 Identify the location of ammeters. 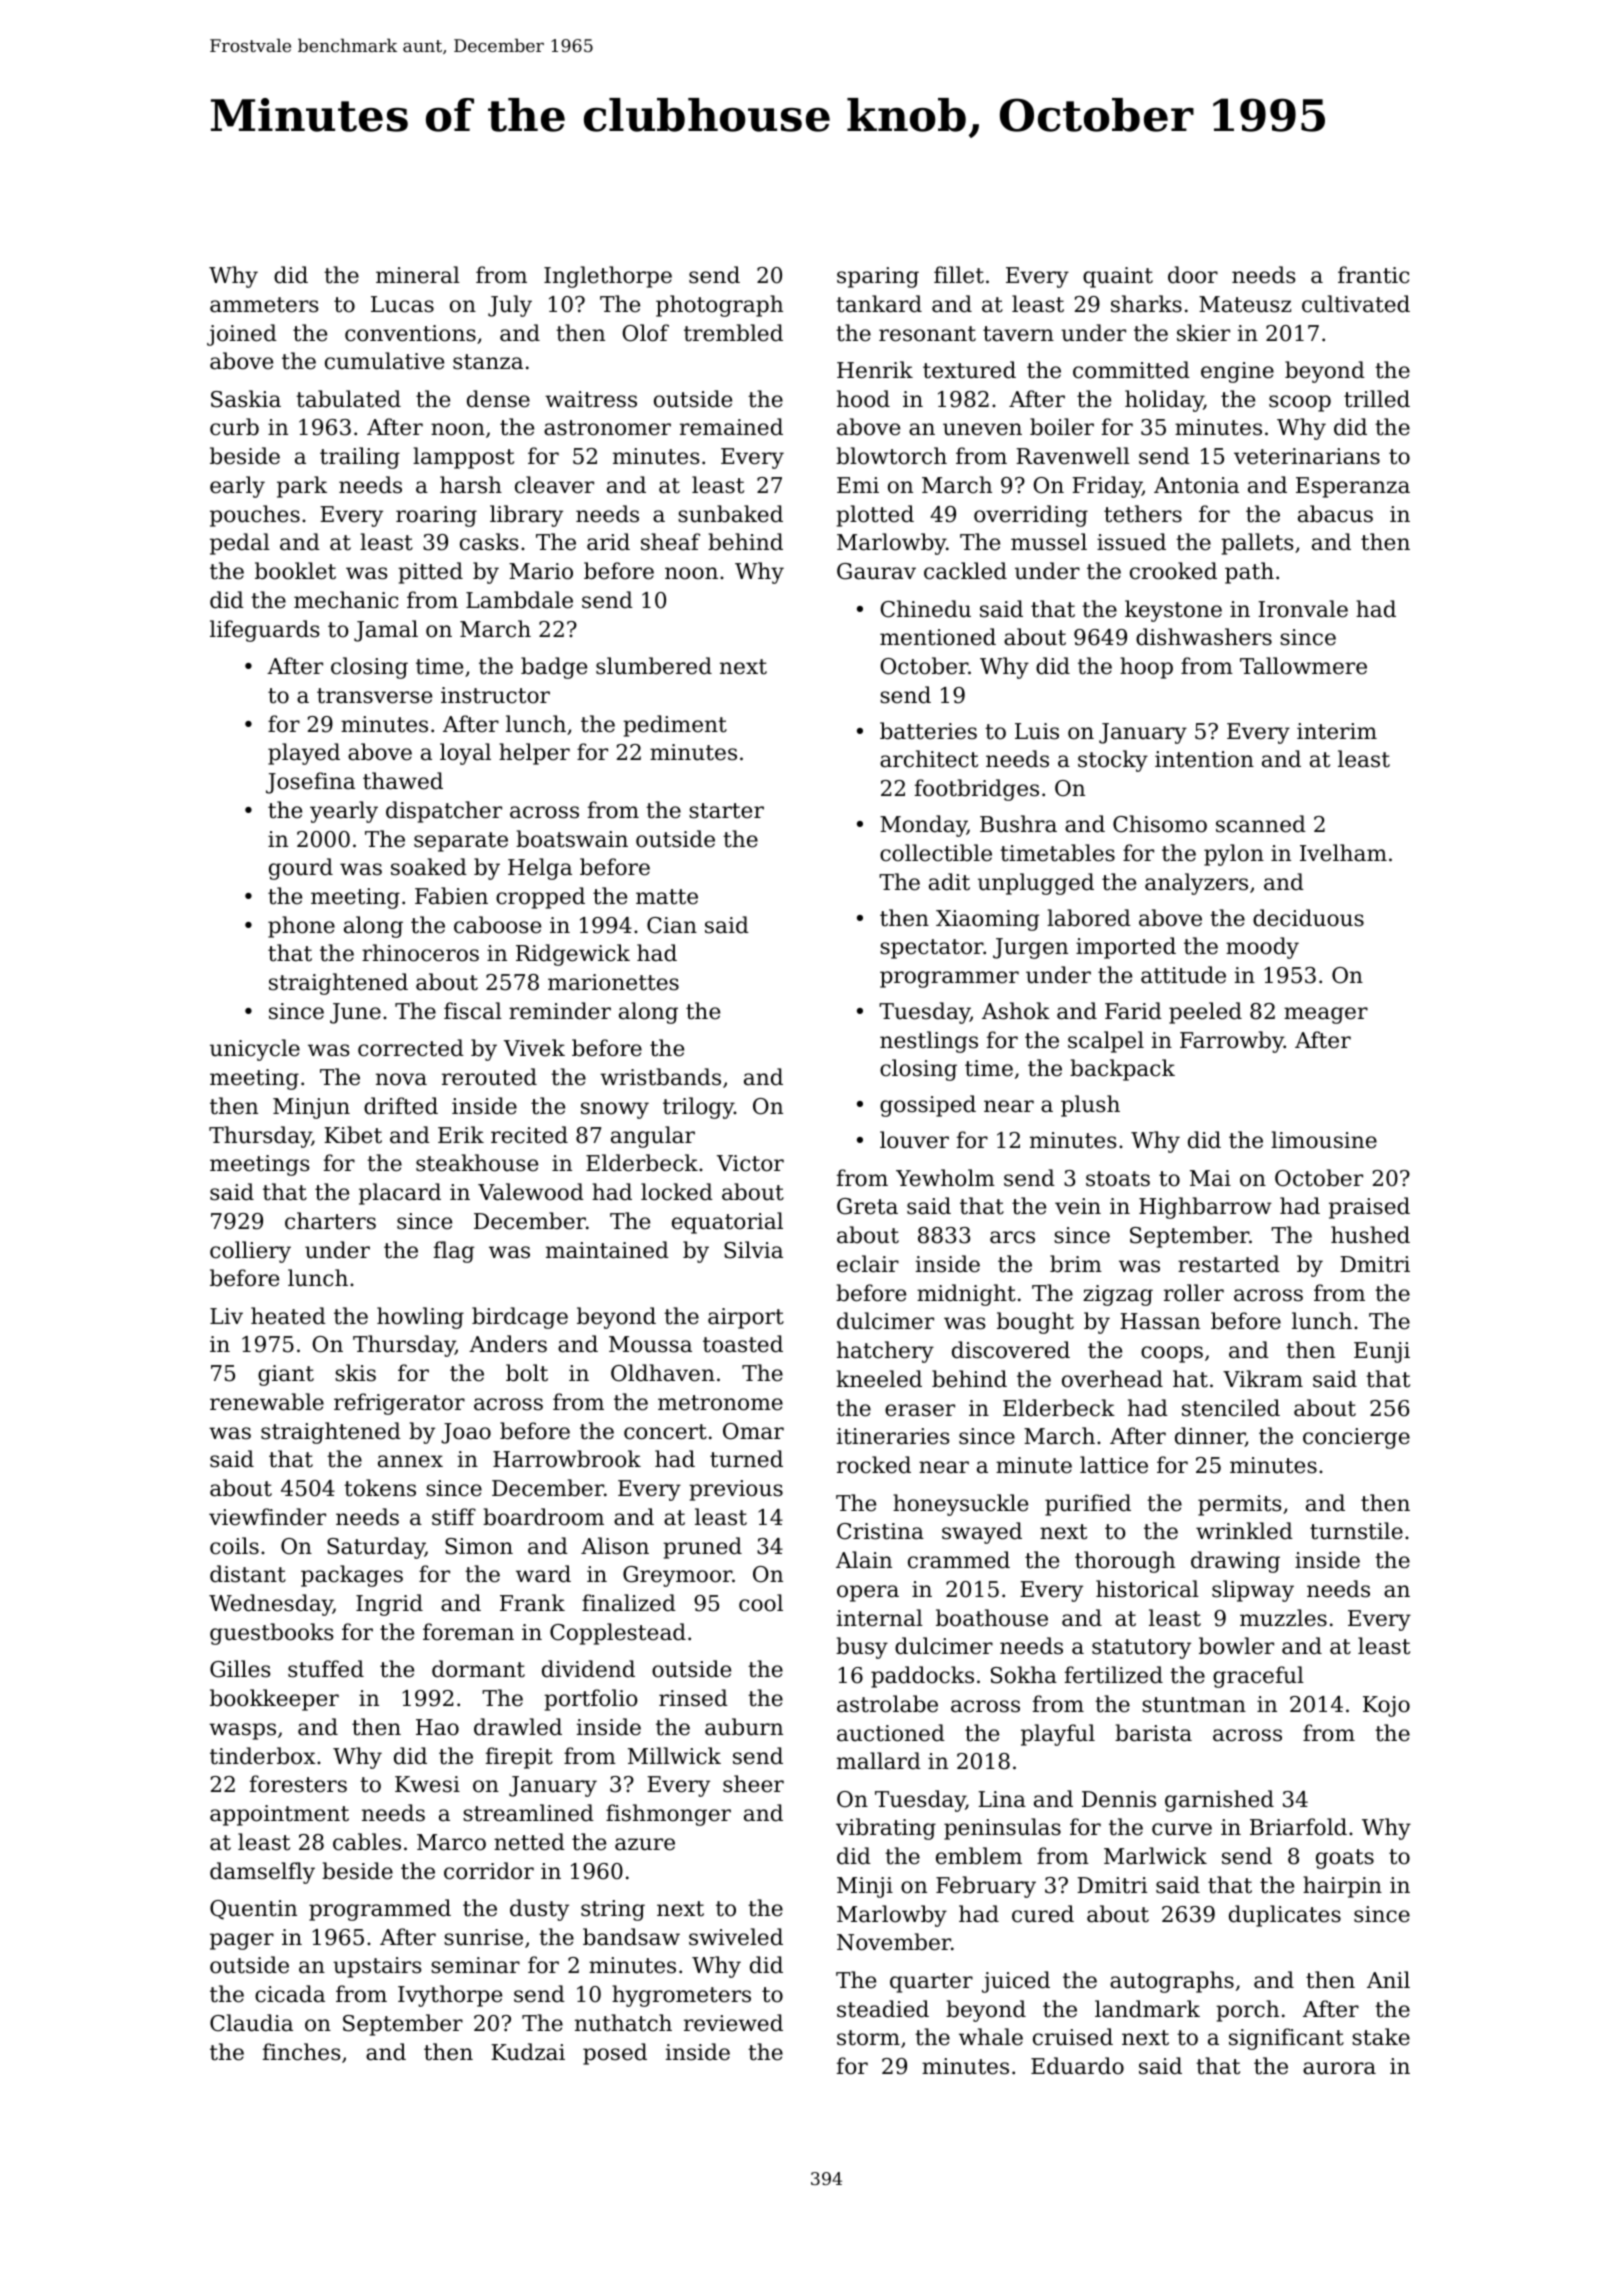
(264, 305).
